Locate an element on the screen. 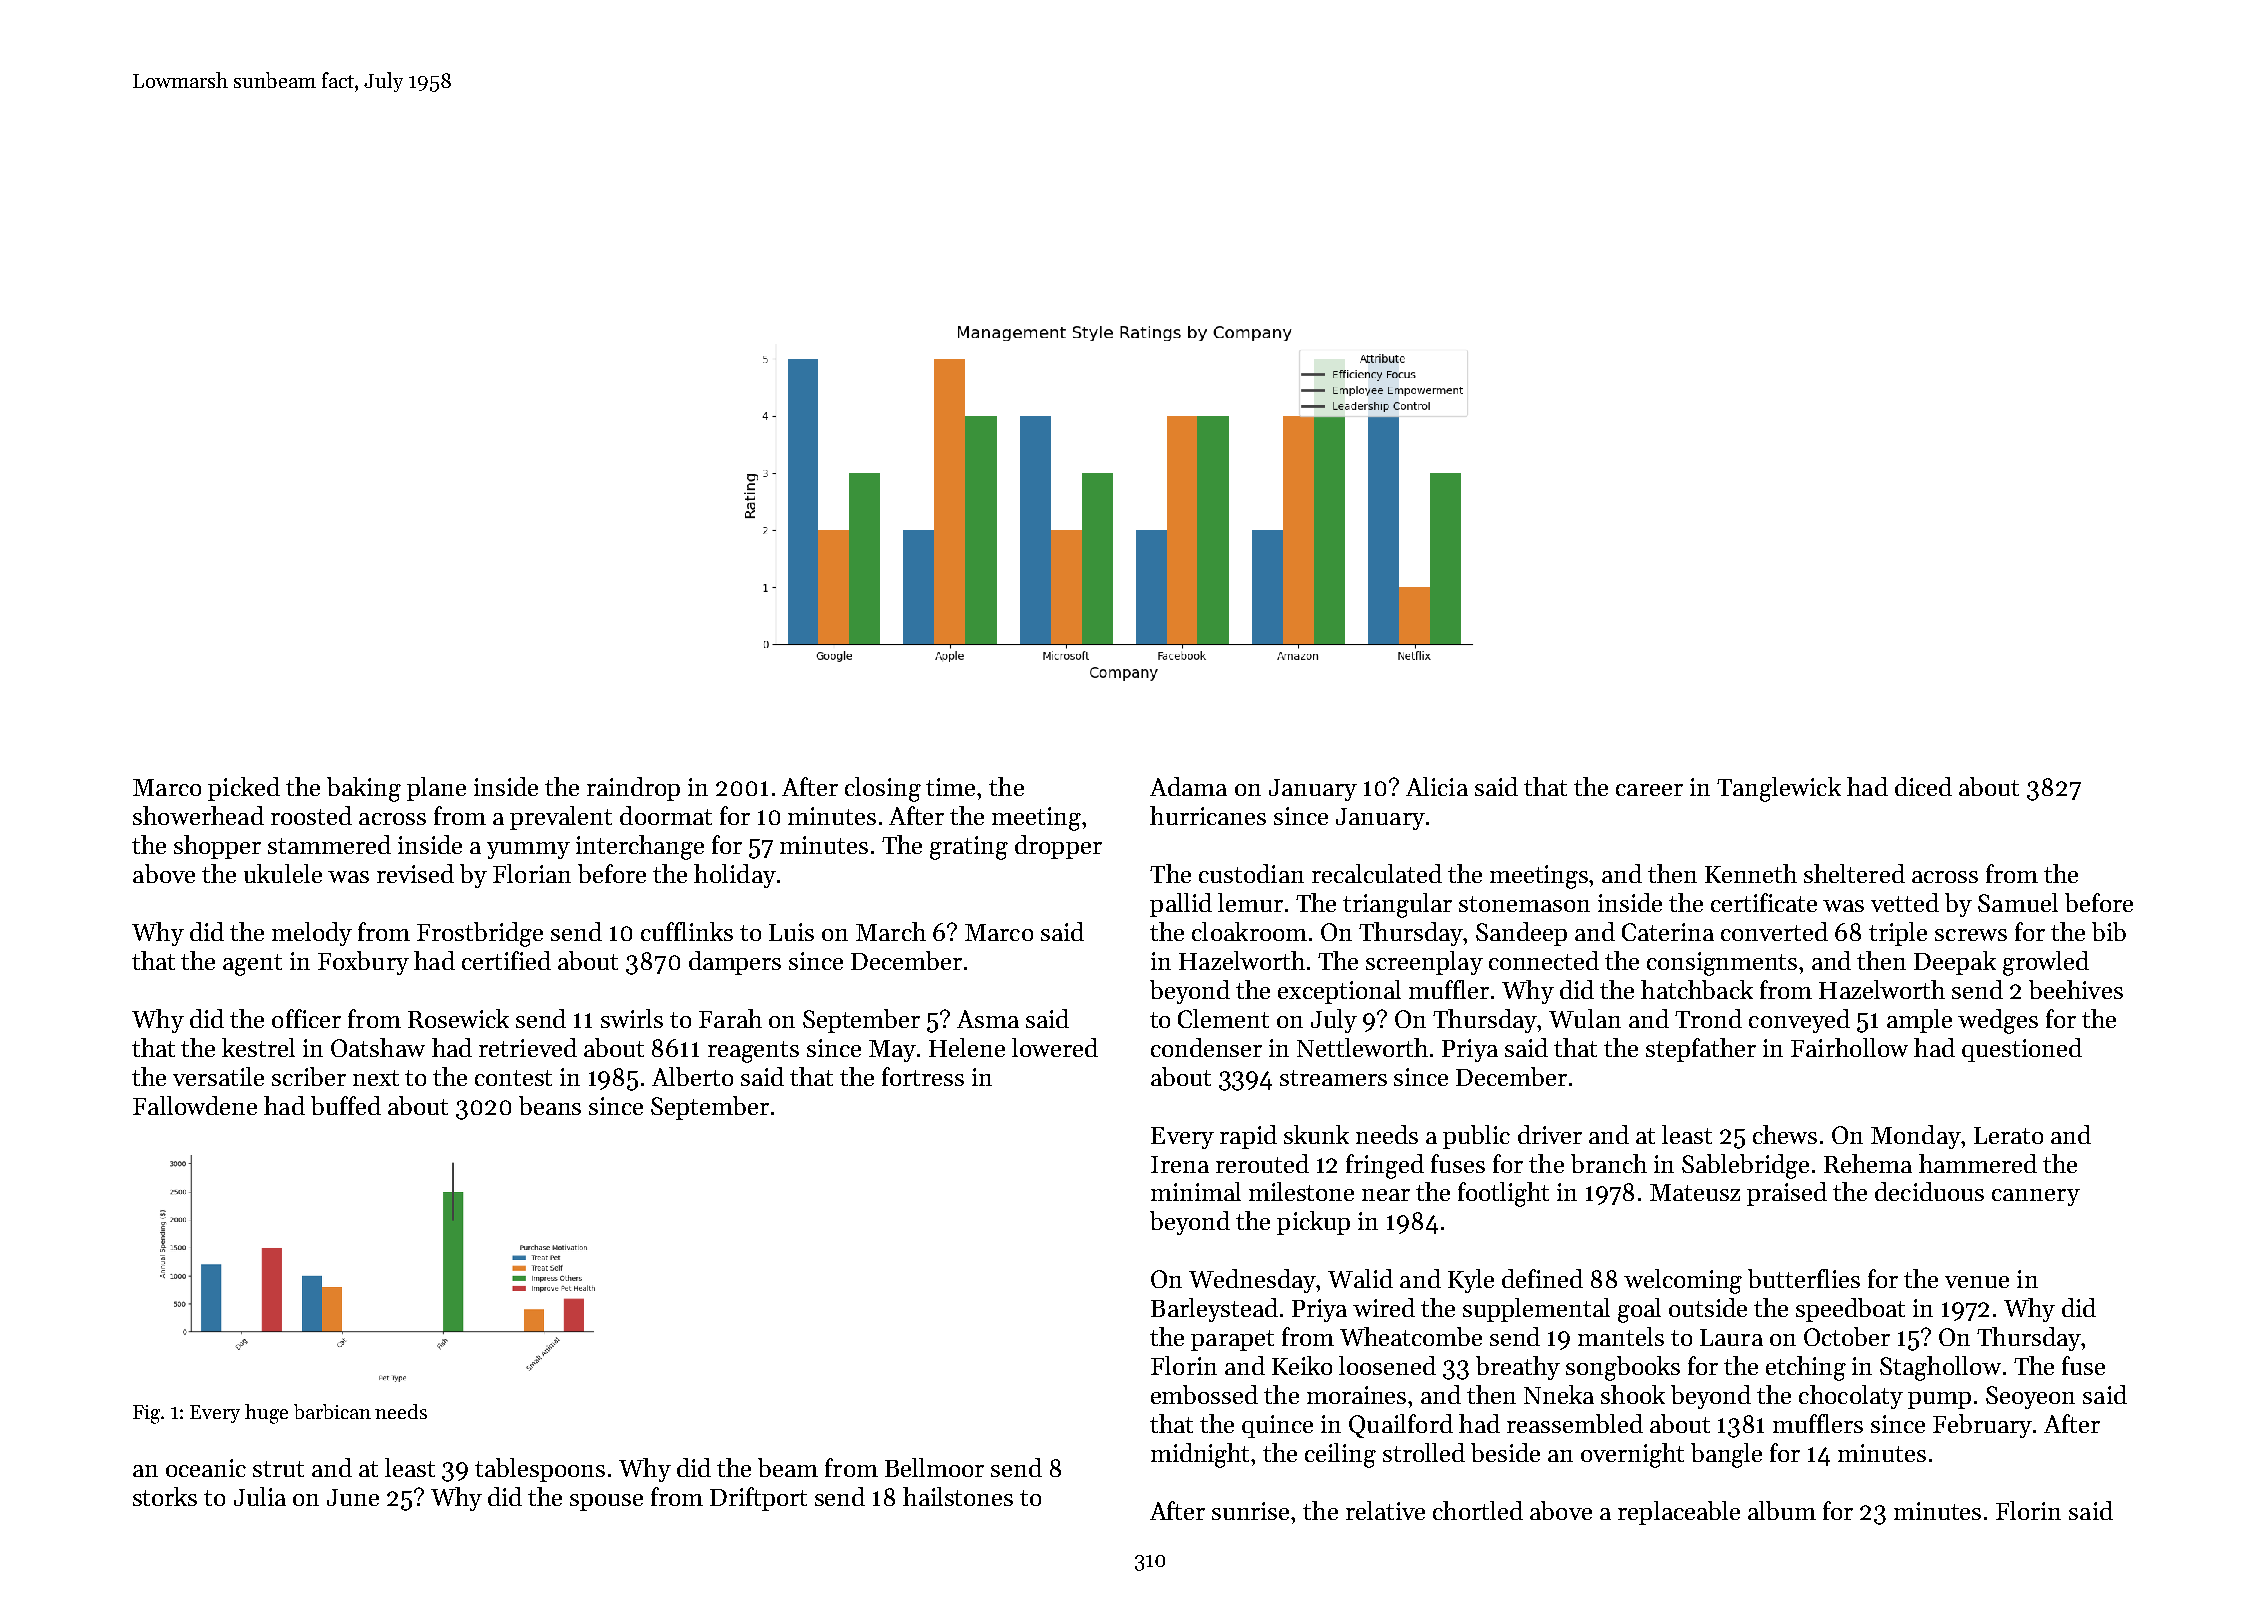  rapid is located at coordinates (1248, 1137).
